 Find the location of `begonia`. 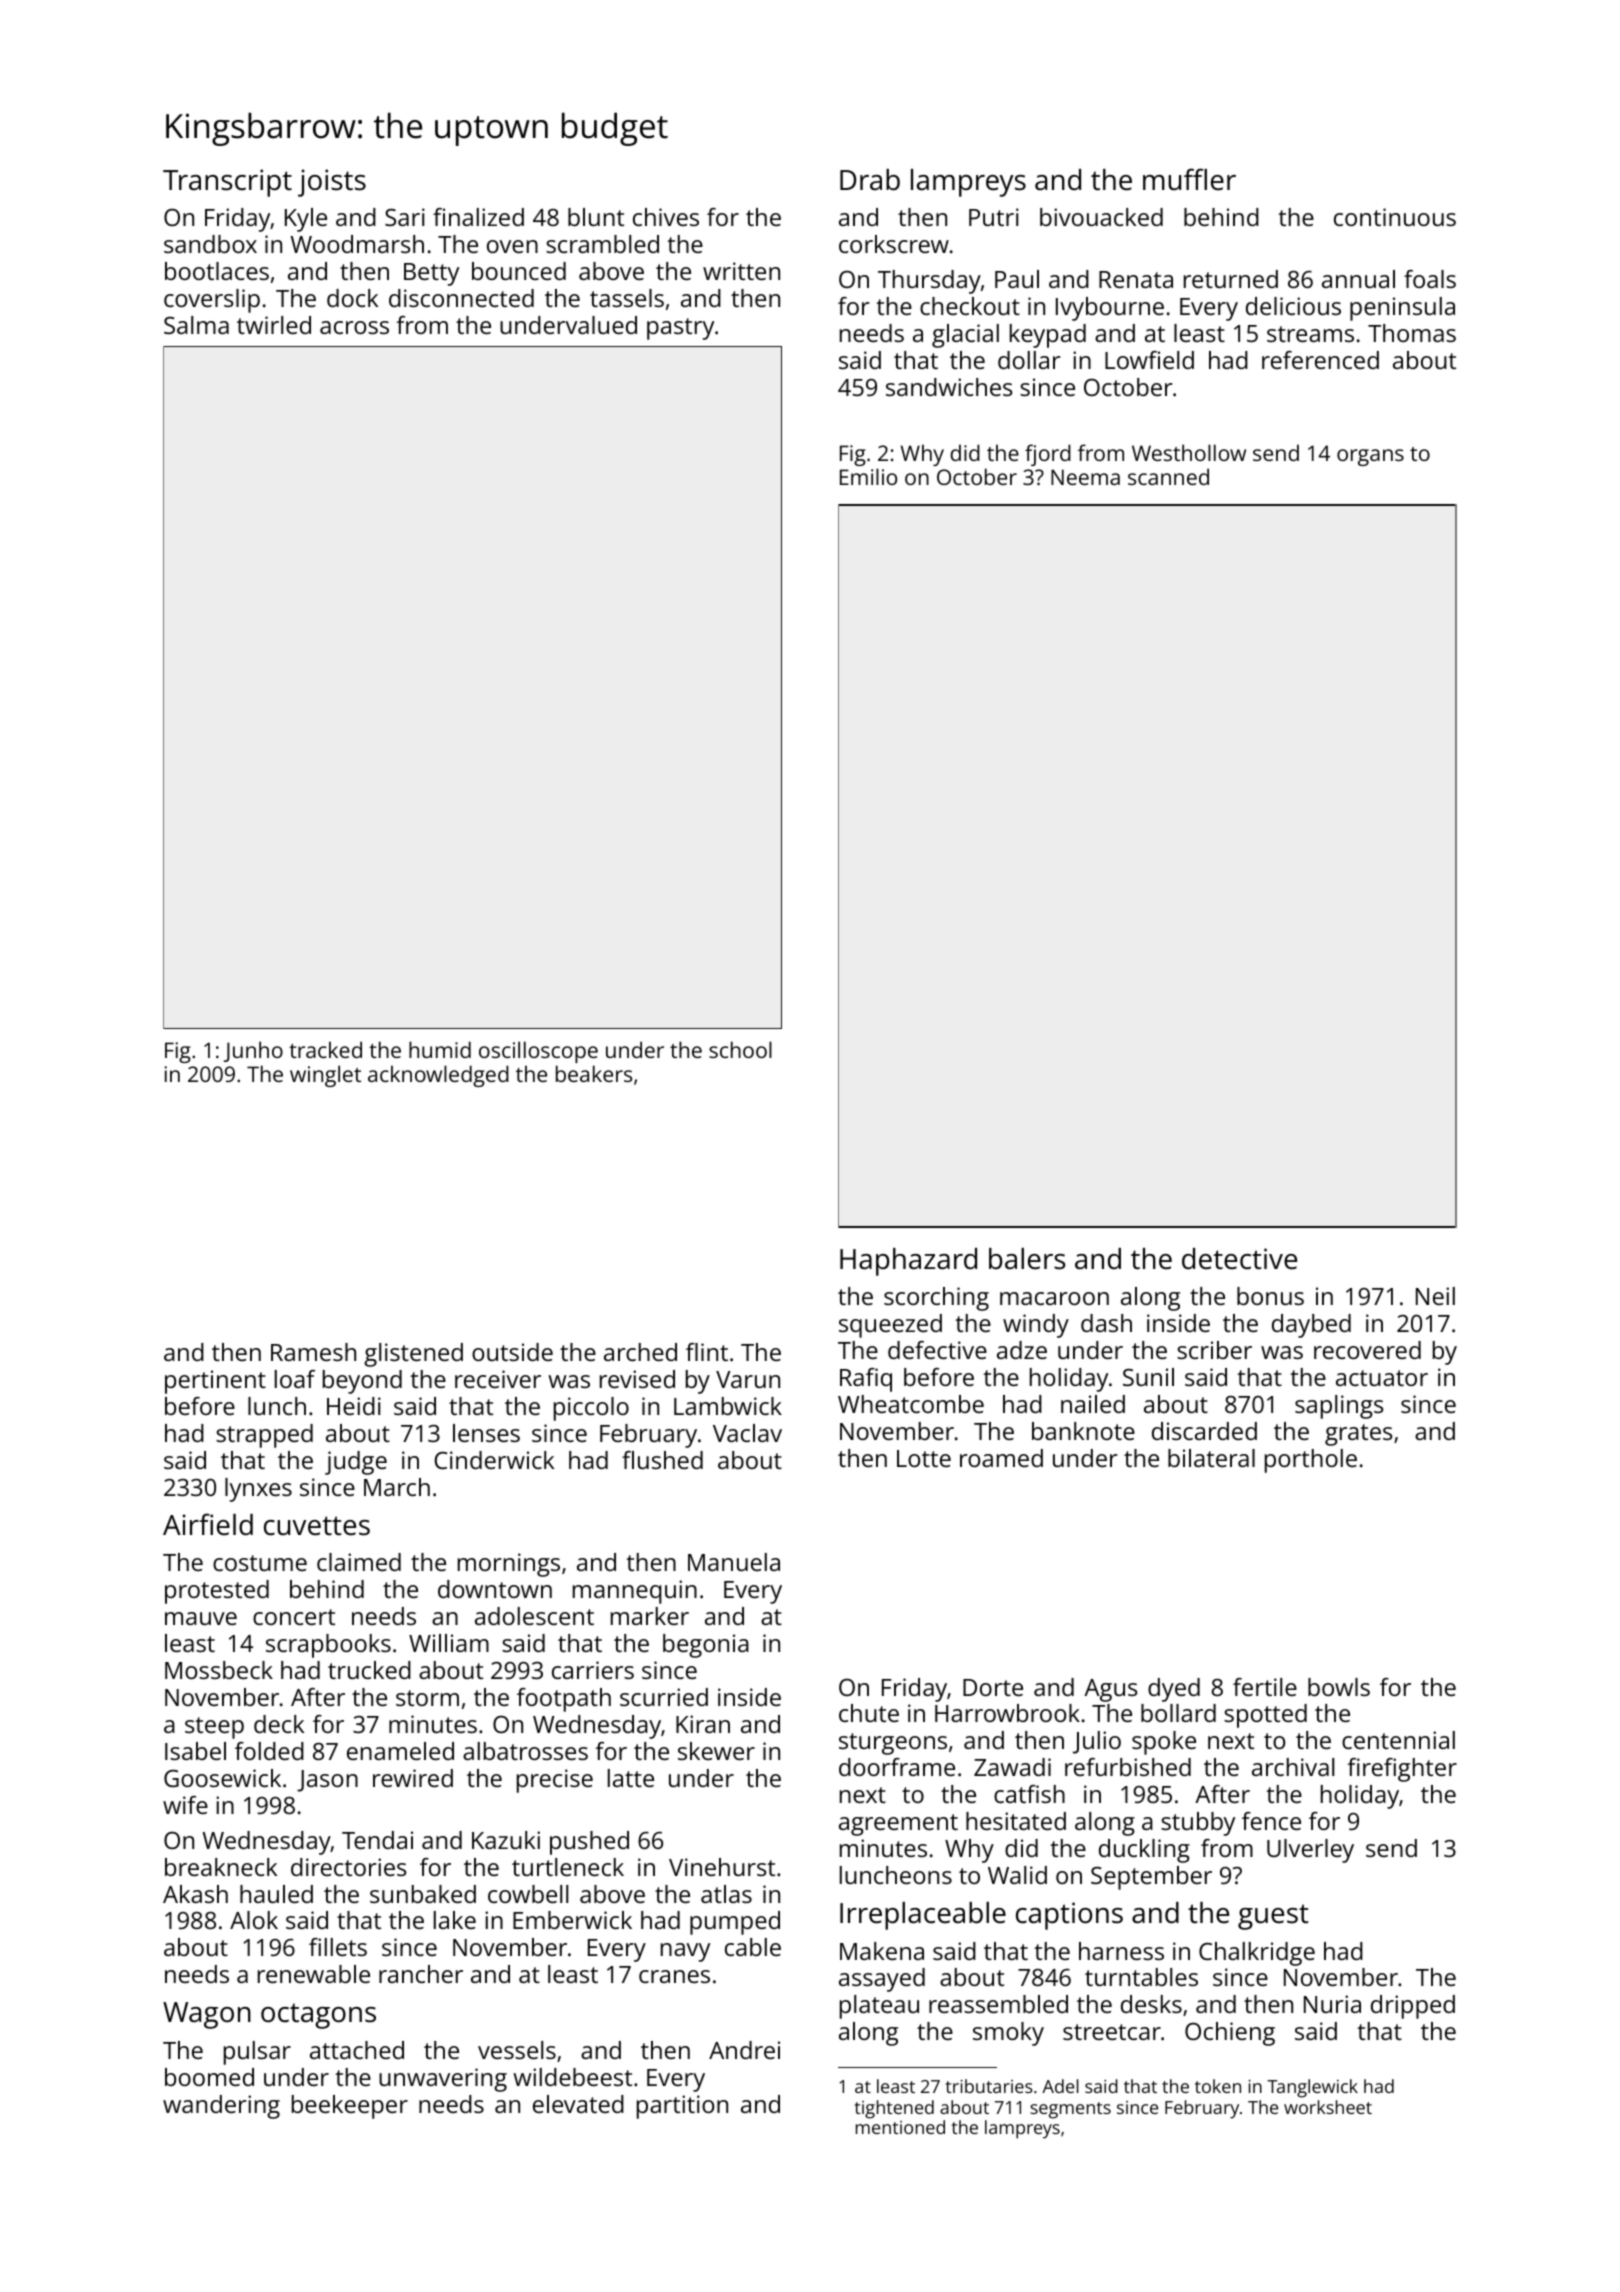

begonia is located at coordinates (706, 1646).
